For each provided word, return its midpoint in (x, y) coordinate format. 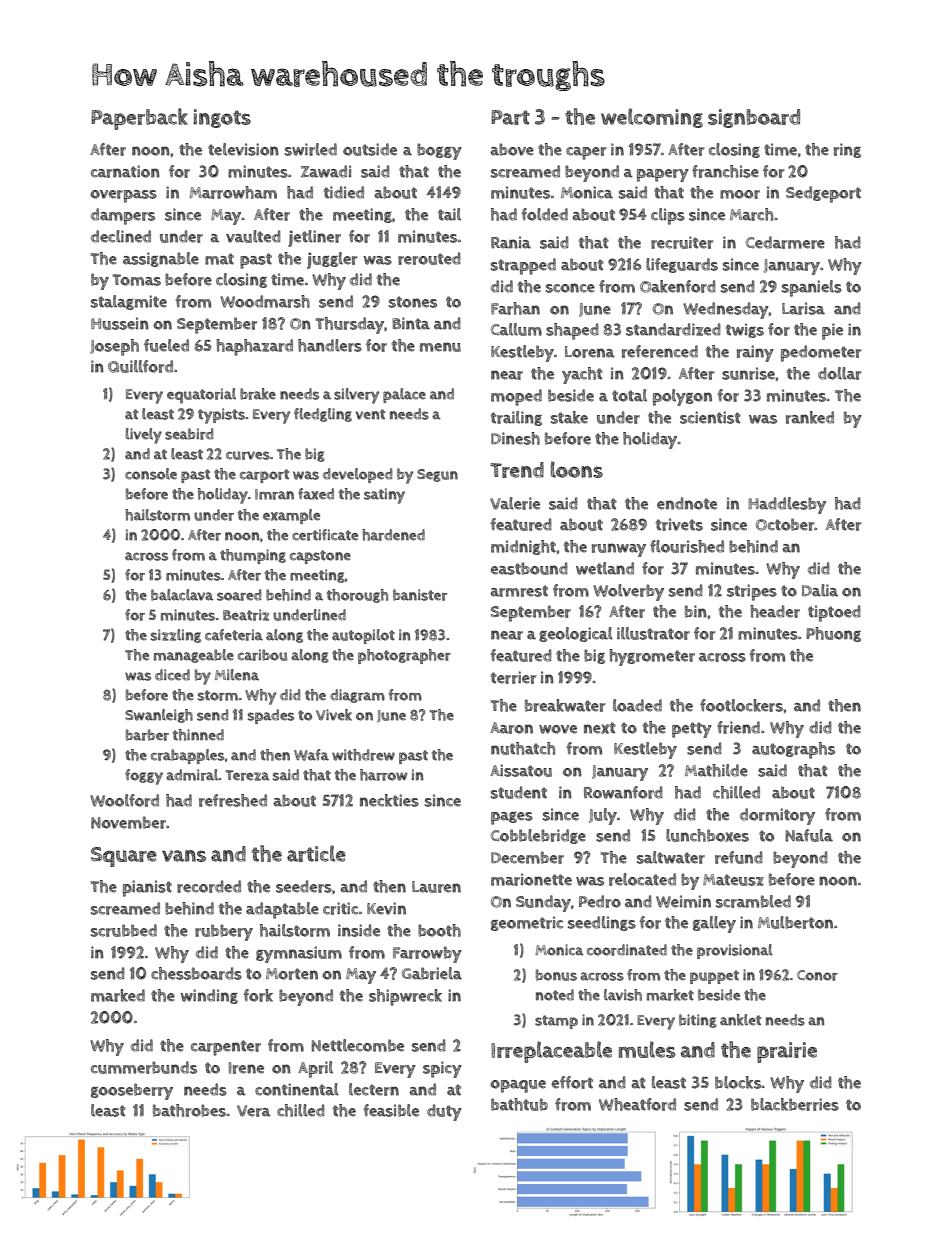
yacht (582, 375)
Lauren (436, 887)
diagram (357, 696)
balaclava (182, 595)
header (775, 611)
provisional (735, 951)
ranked (810, 417)
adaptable (282, 910)
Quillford (140, 366)
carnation (125, 171)
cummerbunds (144, 1067)
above (512, 149)
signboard (754, 118)
